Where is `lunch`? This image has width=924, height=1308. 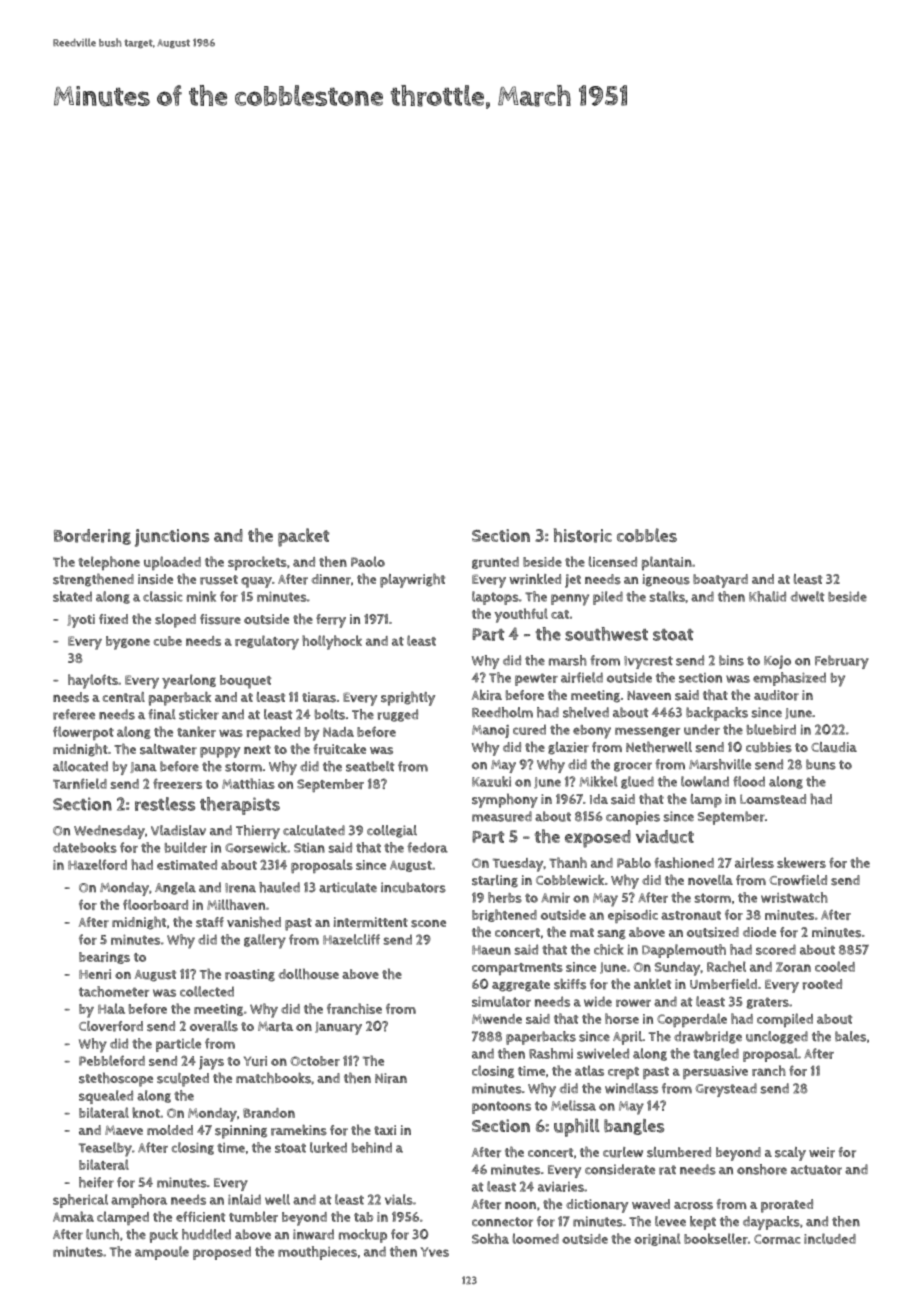
lunch is located at coordinates (102, 1234).
